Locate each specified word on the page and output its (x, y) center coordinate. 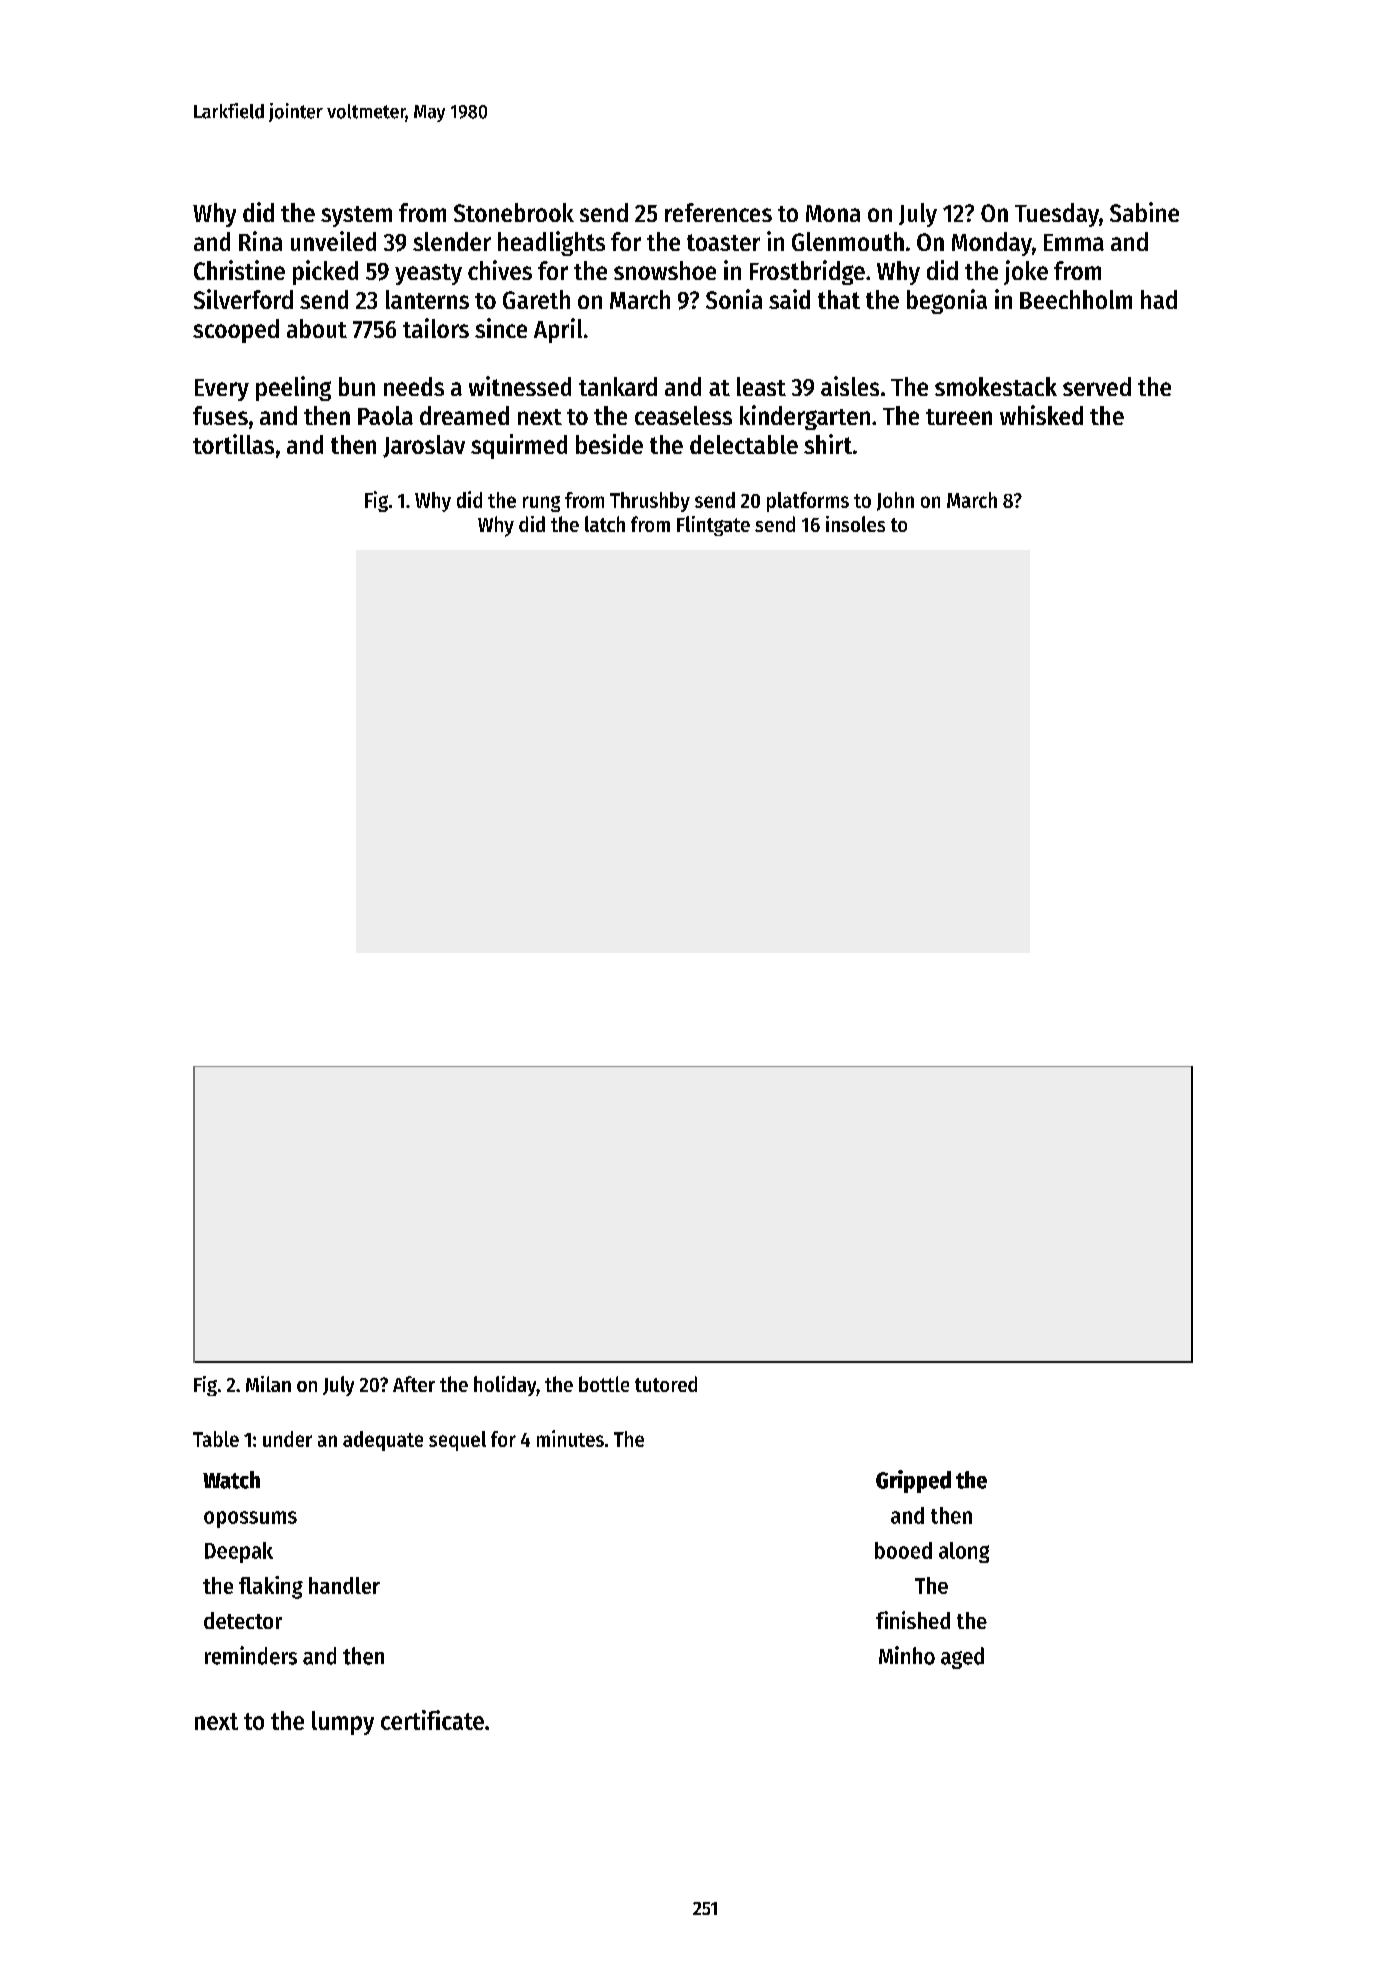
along (964, 1552)
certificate (432, 1720)
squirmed (519, 446)
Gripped (913, 1481)
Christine (239, 270)
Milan (268, 1384)
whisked (1041, 415)
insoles (855, 524)
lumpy (343, 1723)
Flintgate (713, 526)
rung (541, 504)
